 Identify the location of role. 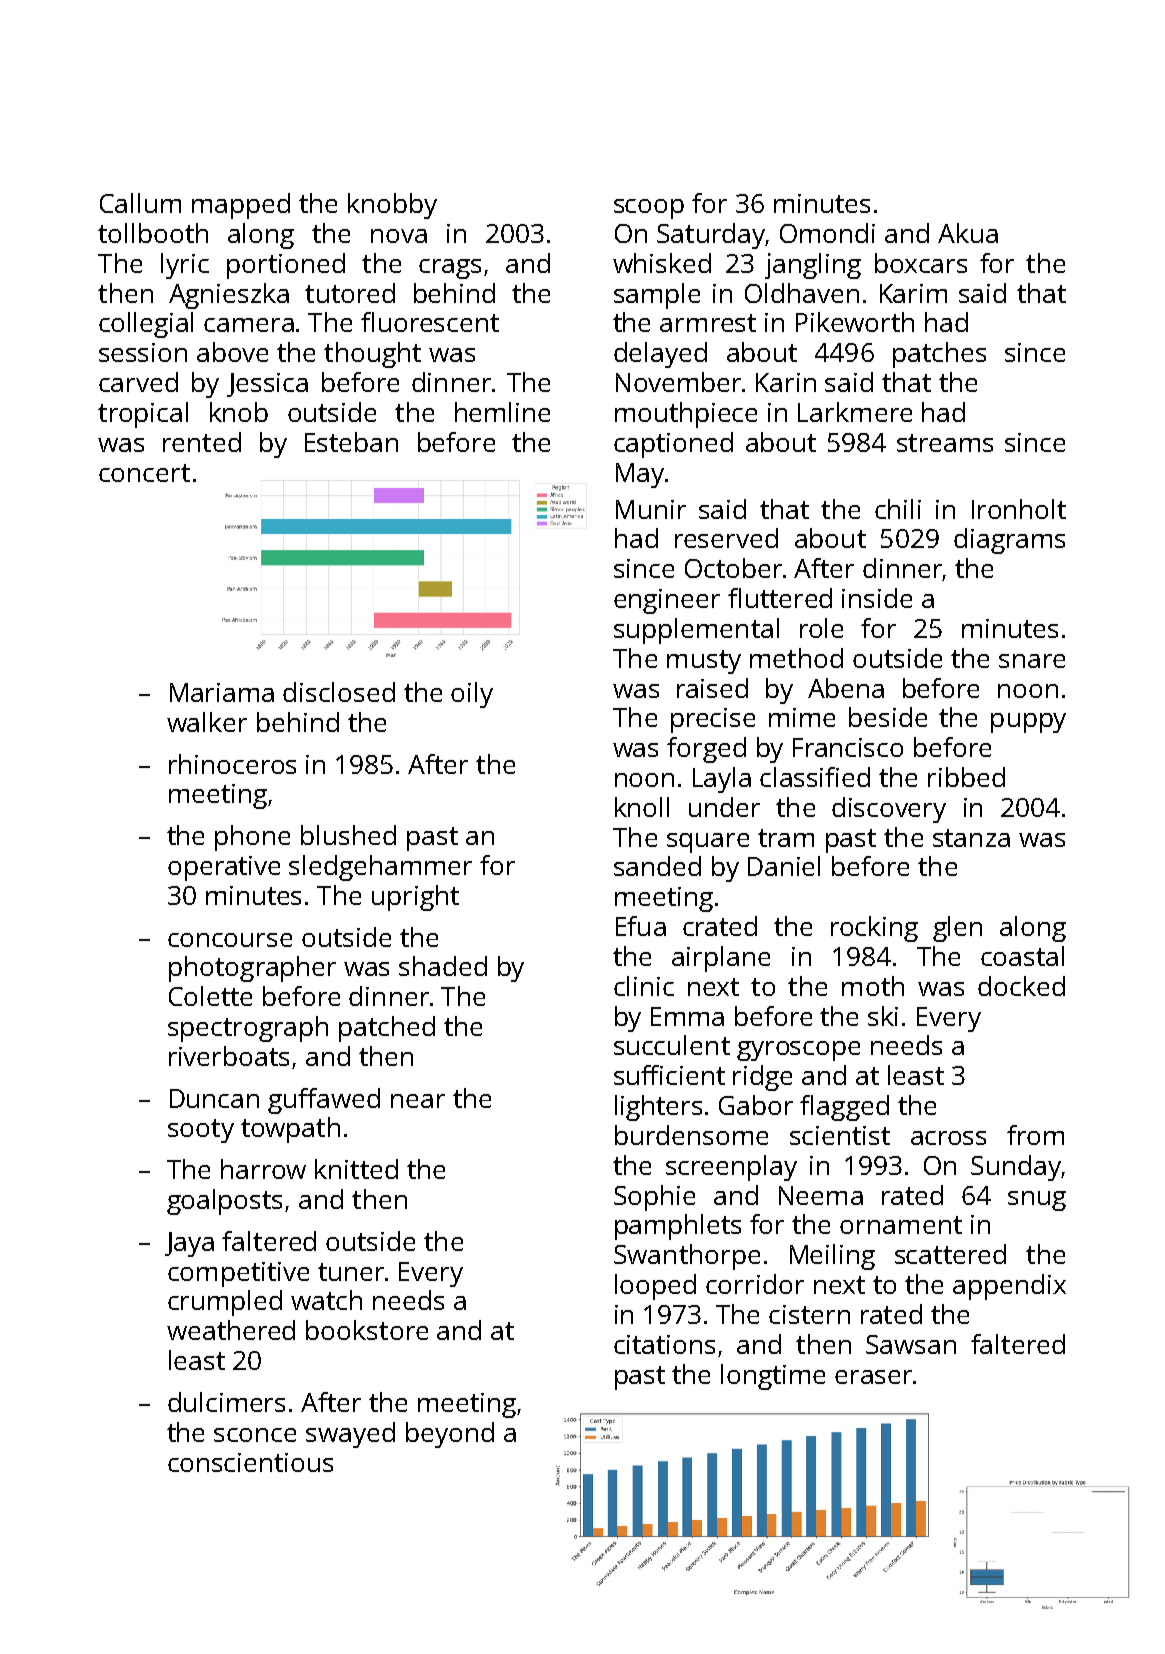
(821, 628).
